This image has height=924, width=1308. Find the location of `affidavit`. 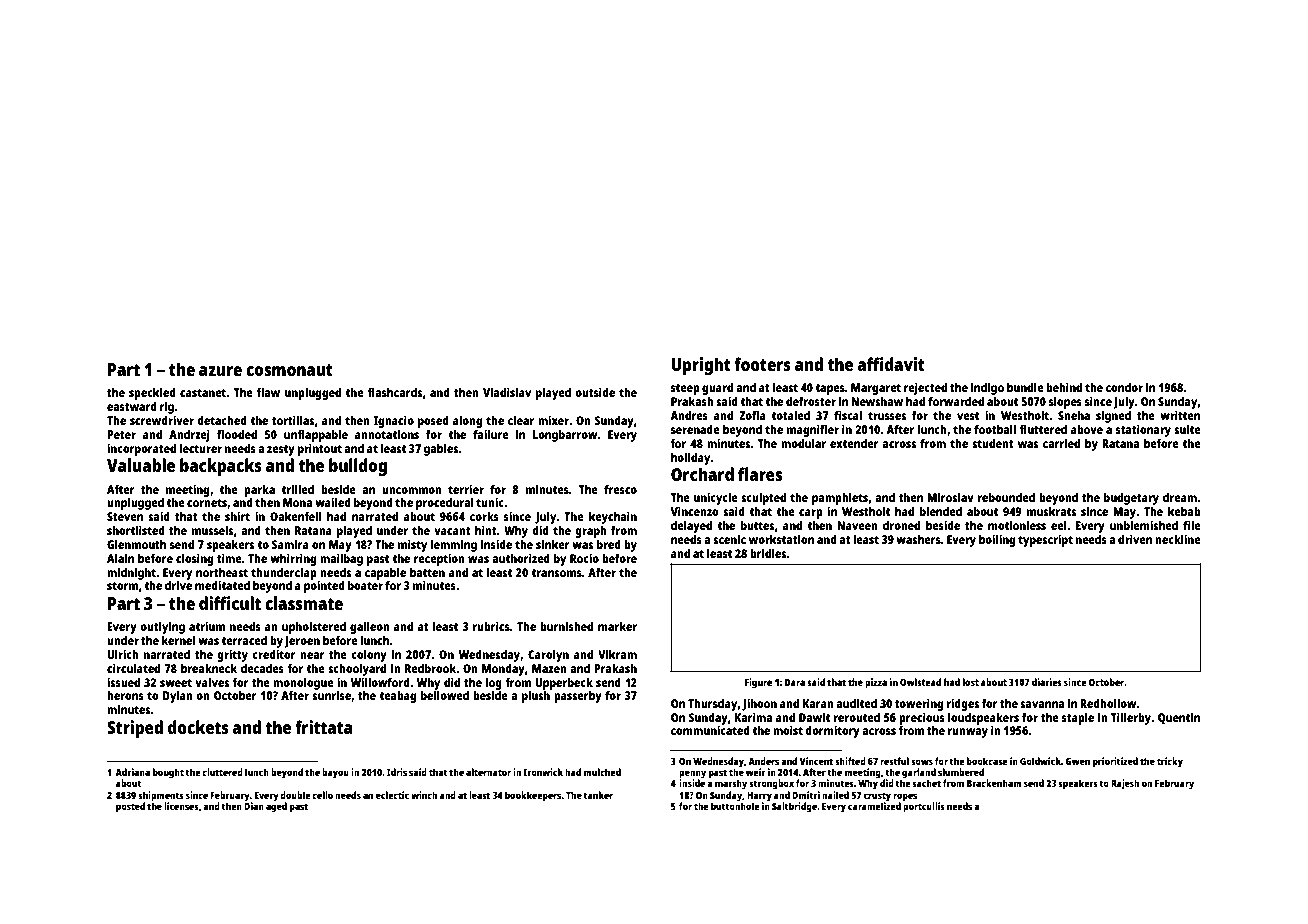

affidavit is located at coordinates (891, 364).
